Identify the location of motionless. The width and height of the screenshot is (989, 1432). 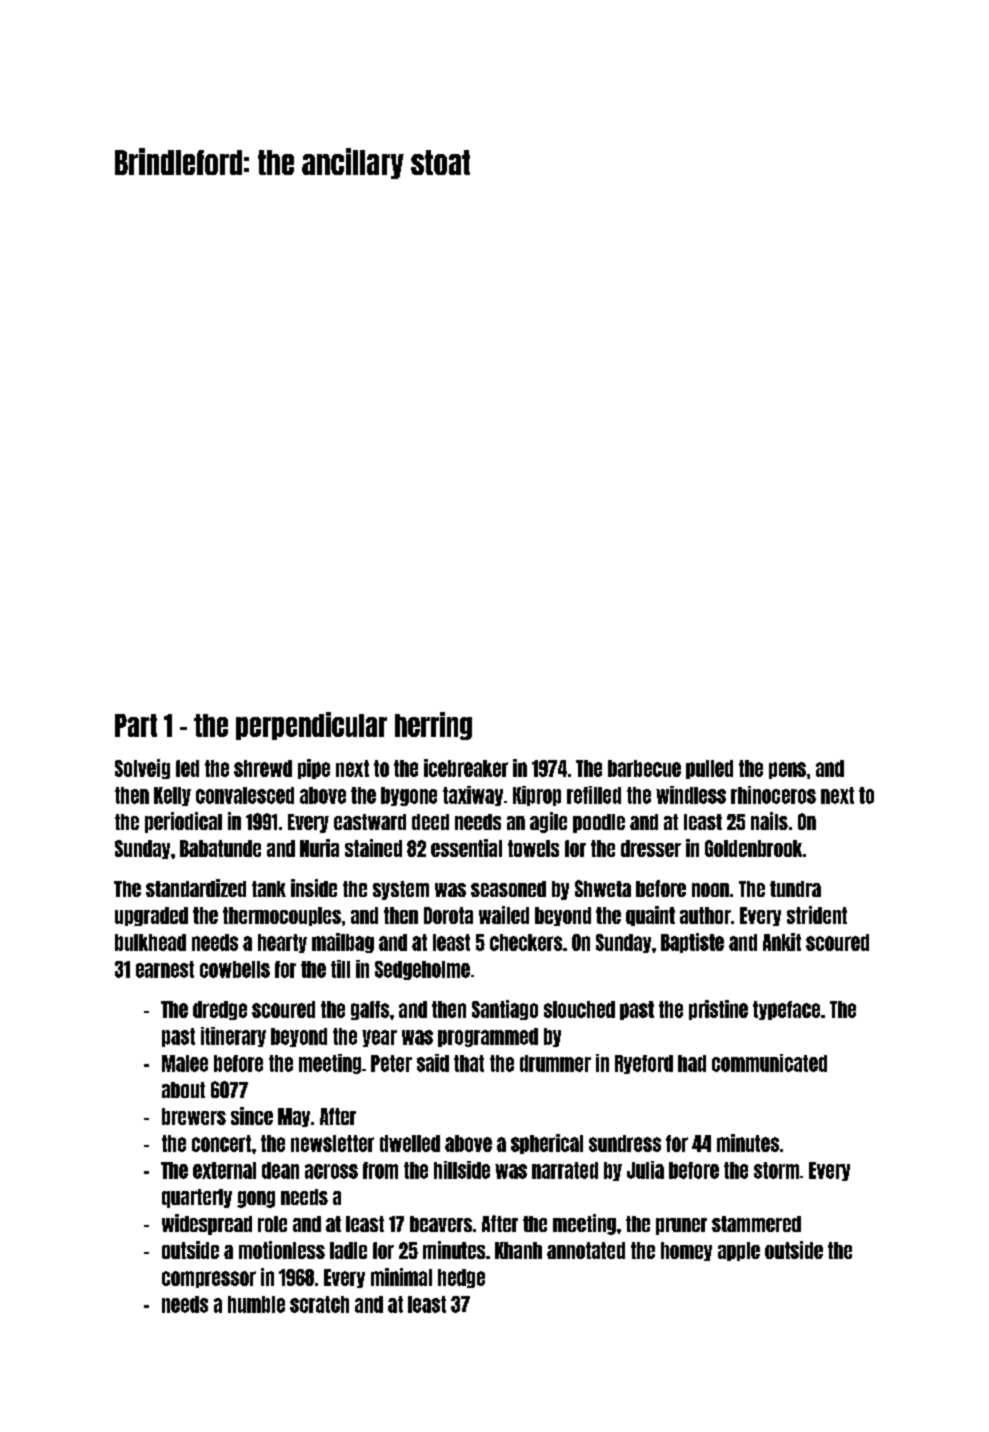
(282, 1250).
